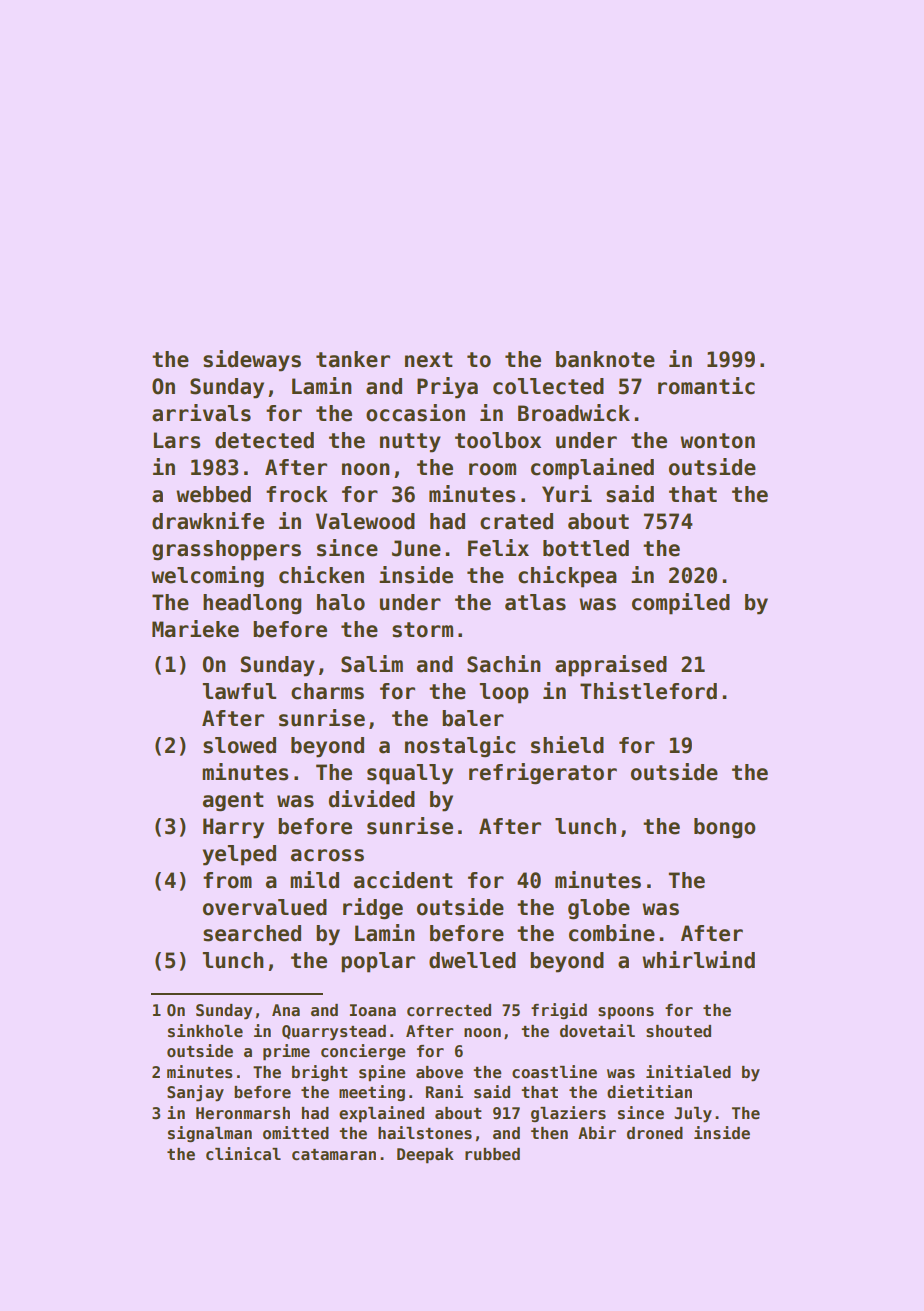  I want to click on agent, so click(233, 802).
